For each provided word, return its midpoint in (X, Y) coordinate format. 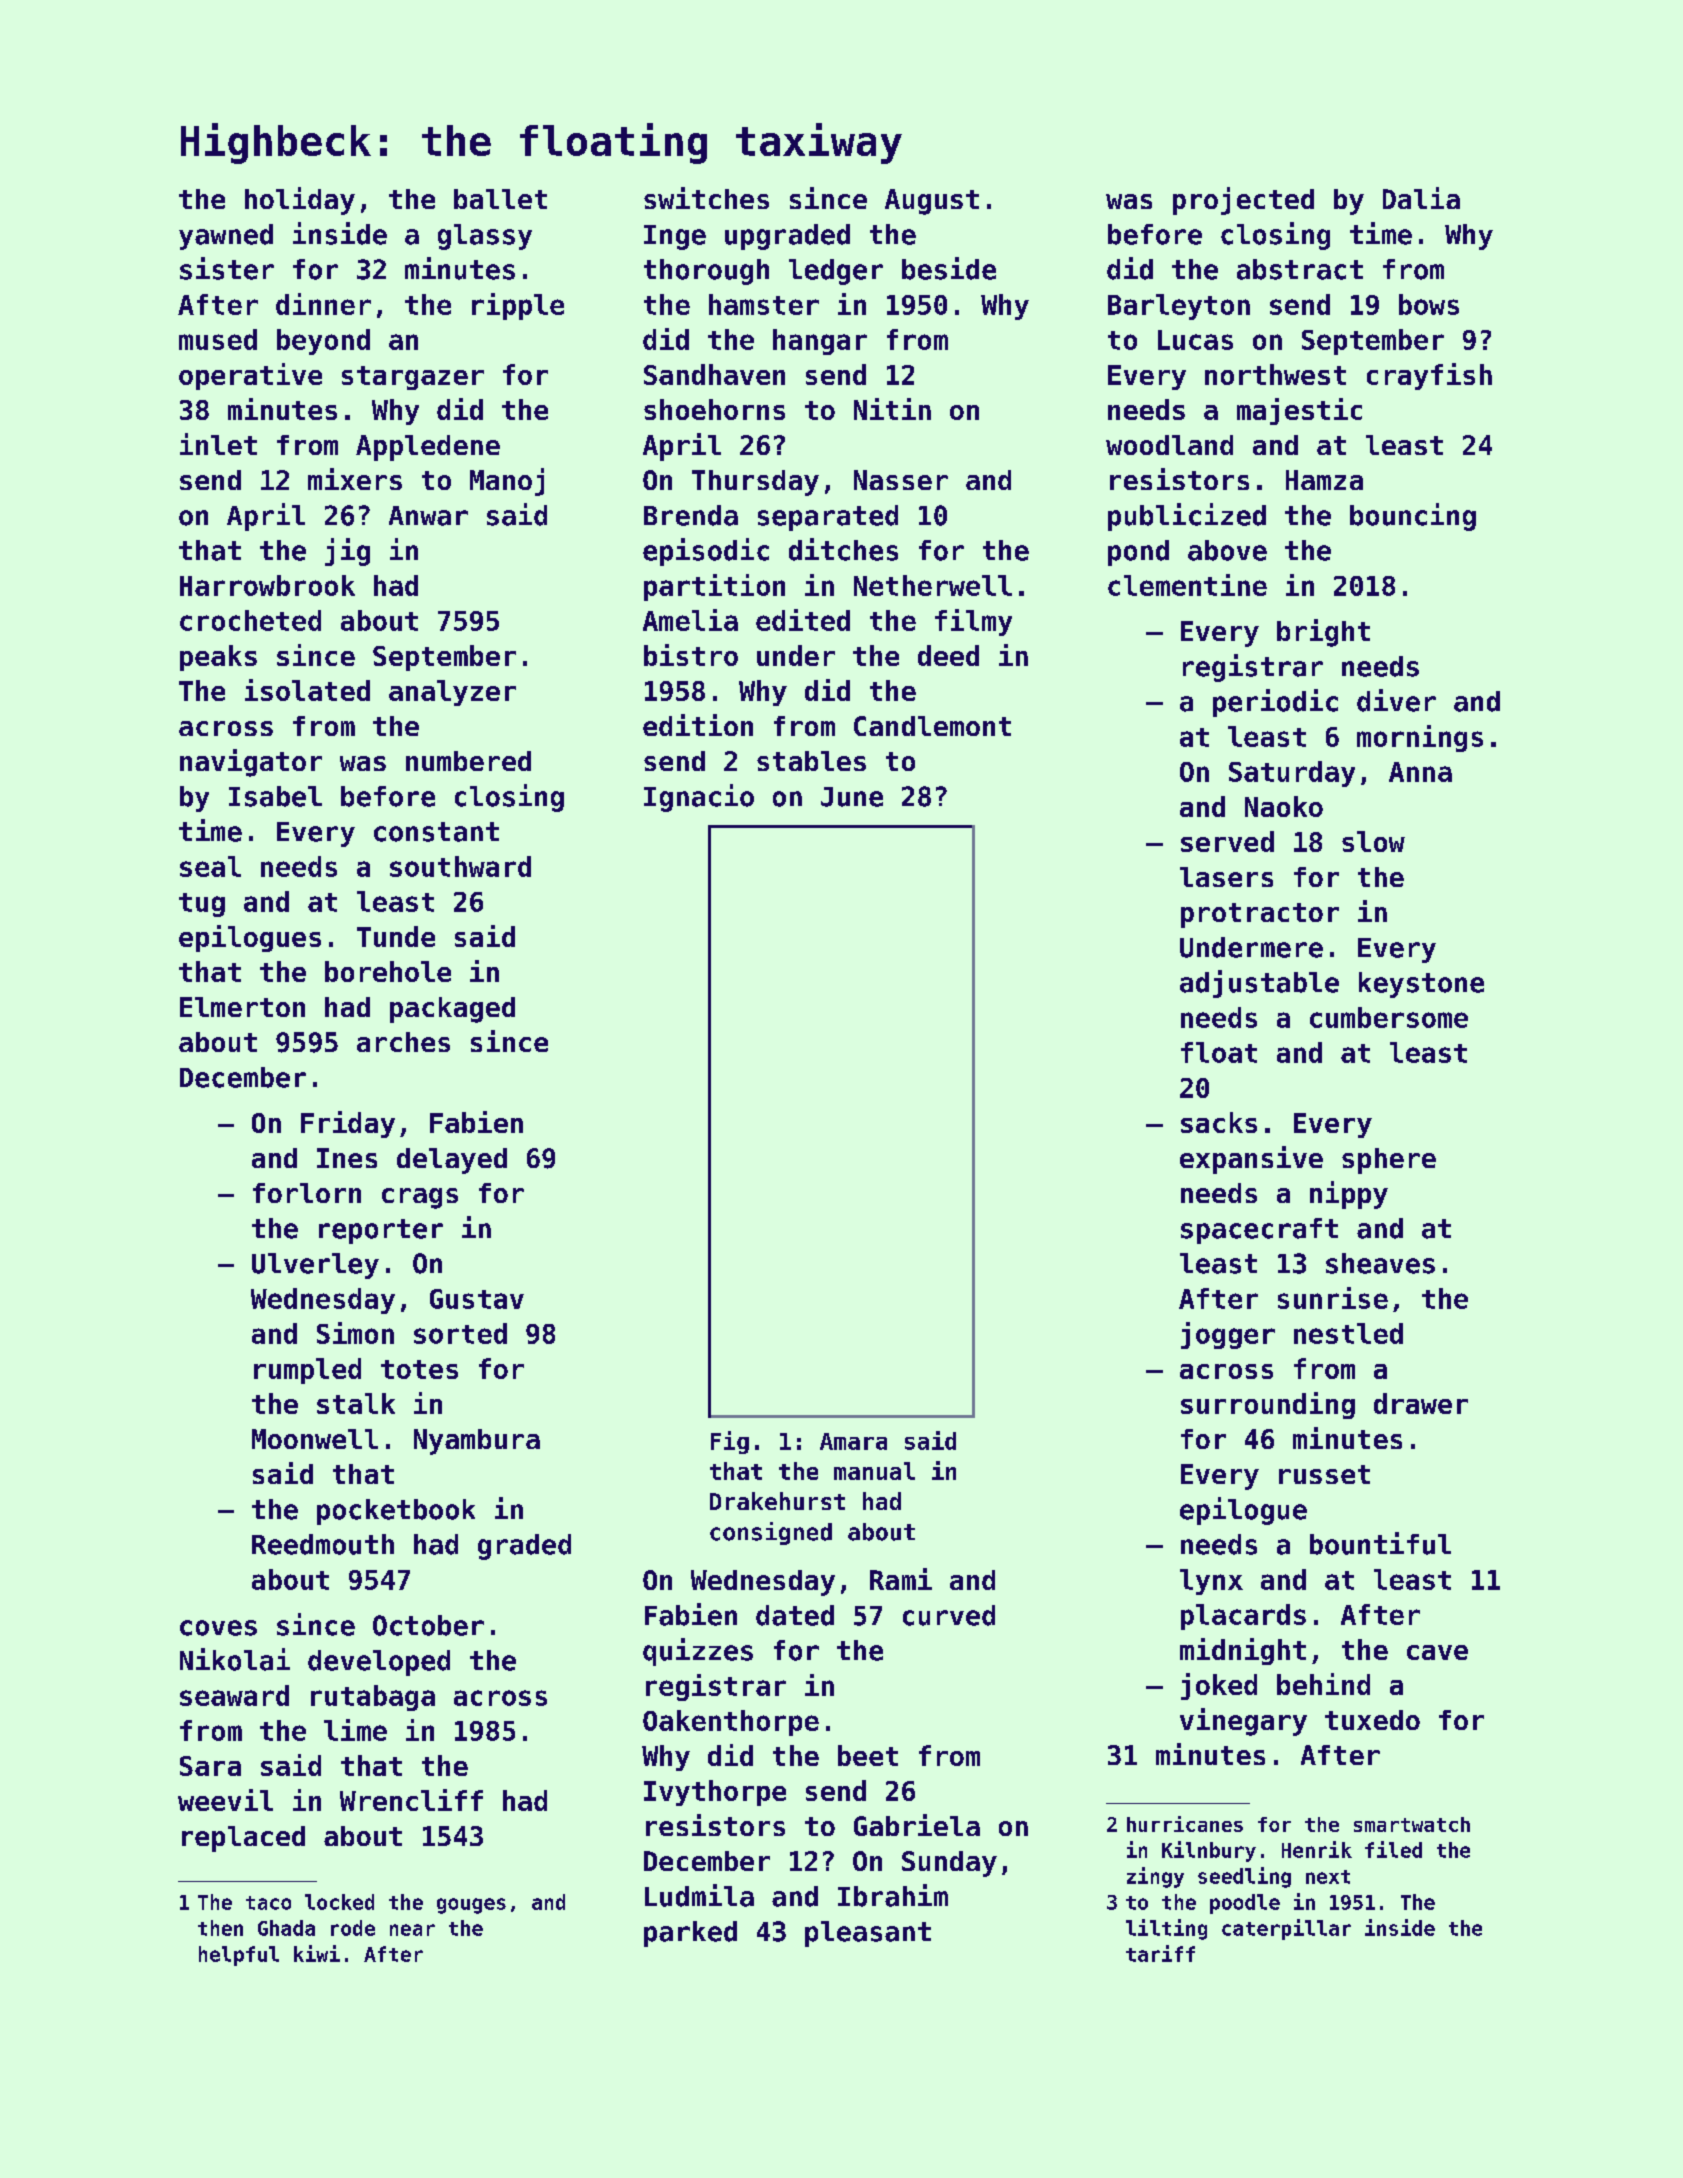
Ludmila (699, 1895)
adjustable (1259, 984)
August (932, 202)
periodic (1275, 703)
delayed (452, 1161)
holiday (300, 201)
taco (268, 1903)
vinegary (1243, 1722)
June (852, 797)
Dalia (1421, 198)
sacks (1219, 1122)
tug (202, 905)
